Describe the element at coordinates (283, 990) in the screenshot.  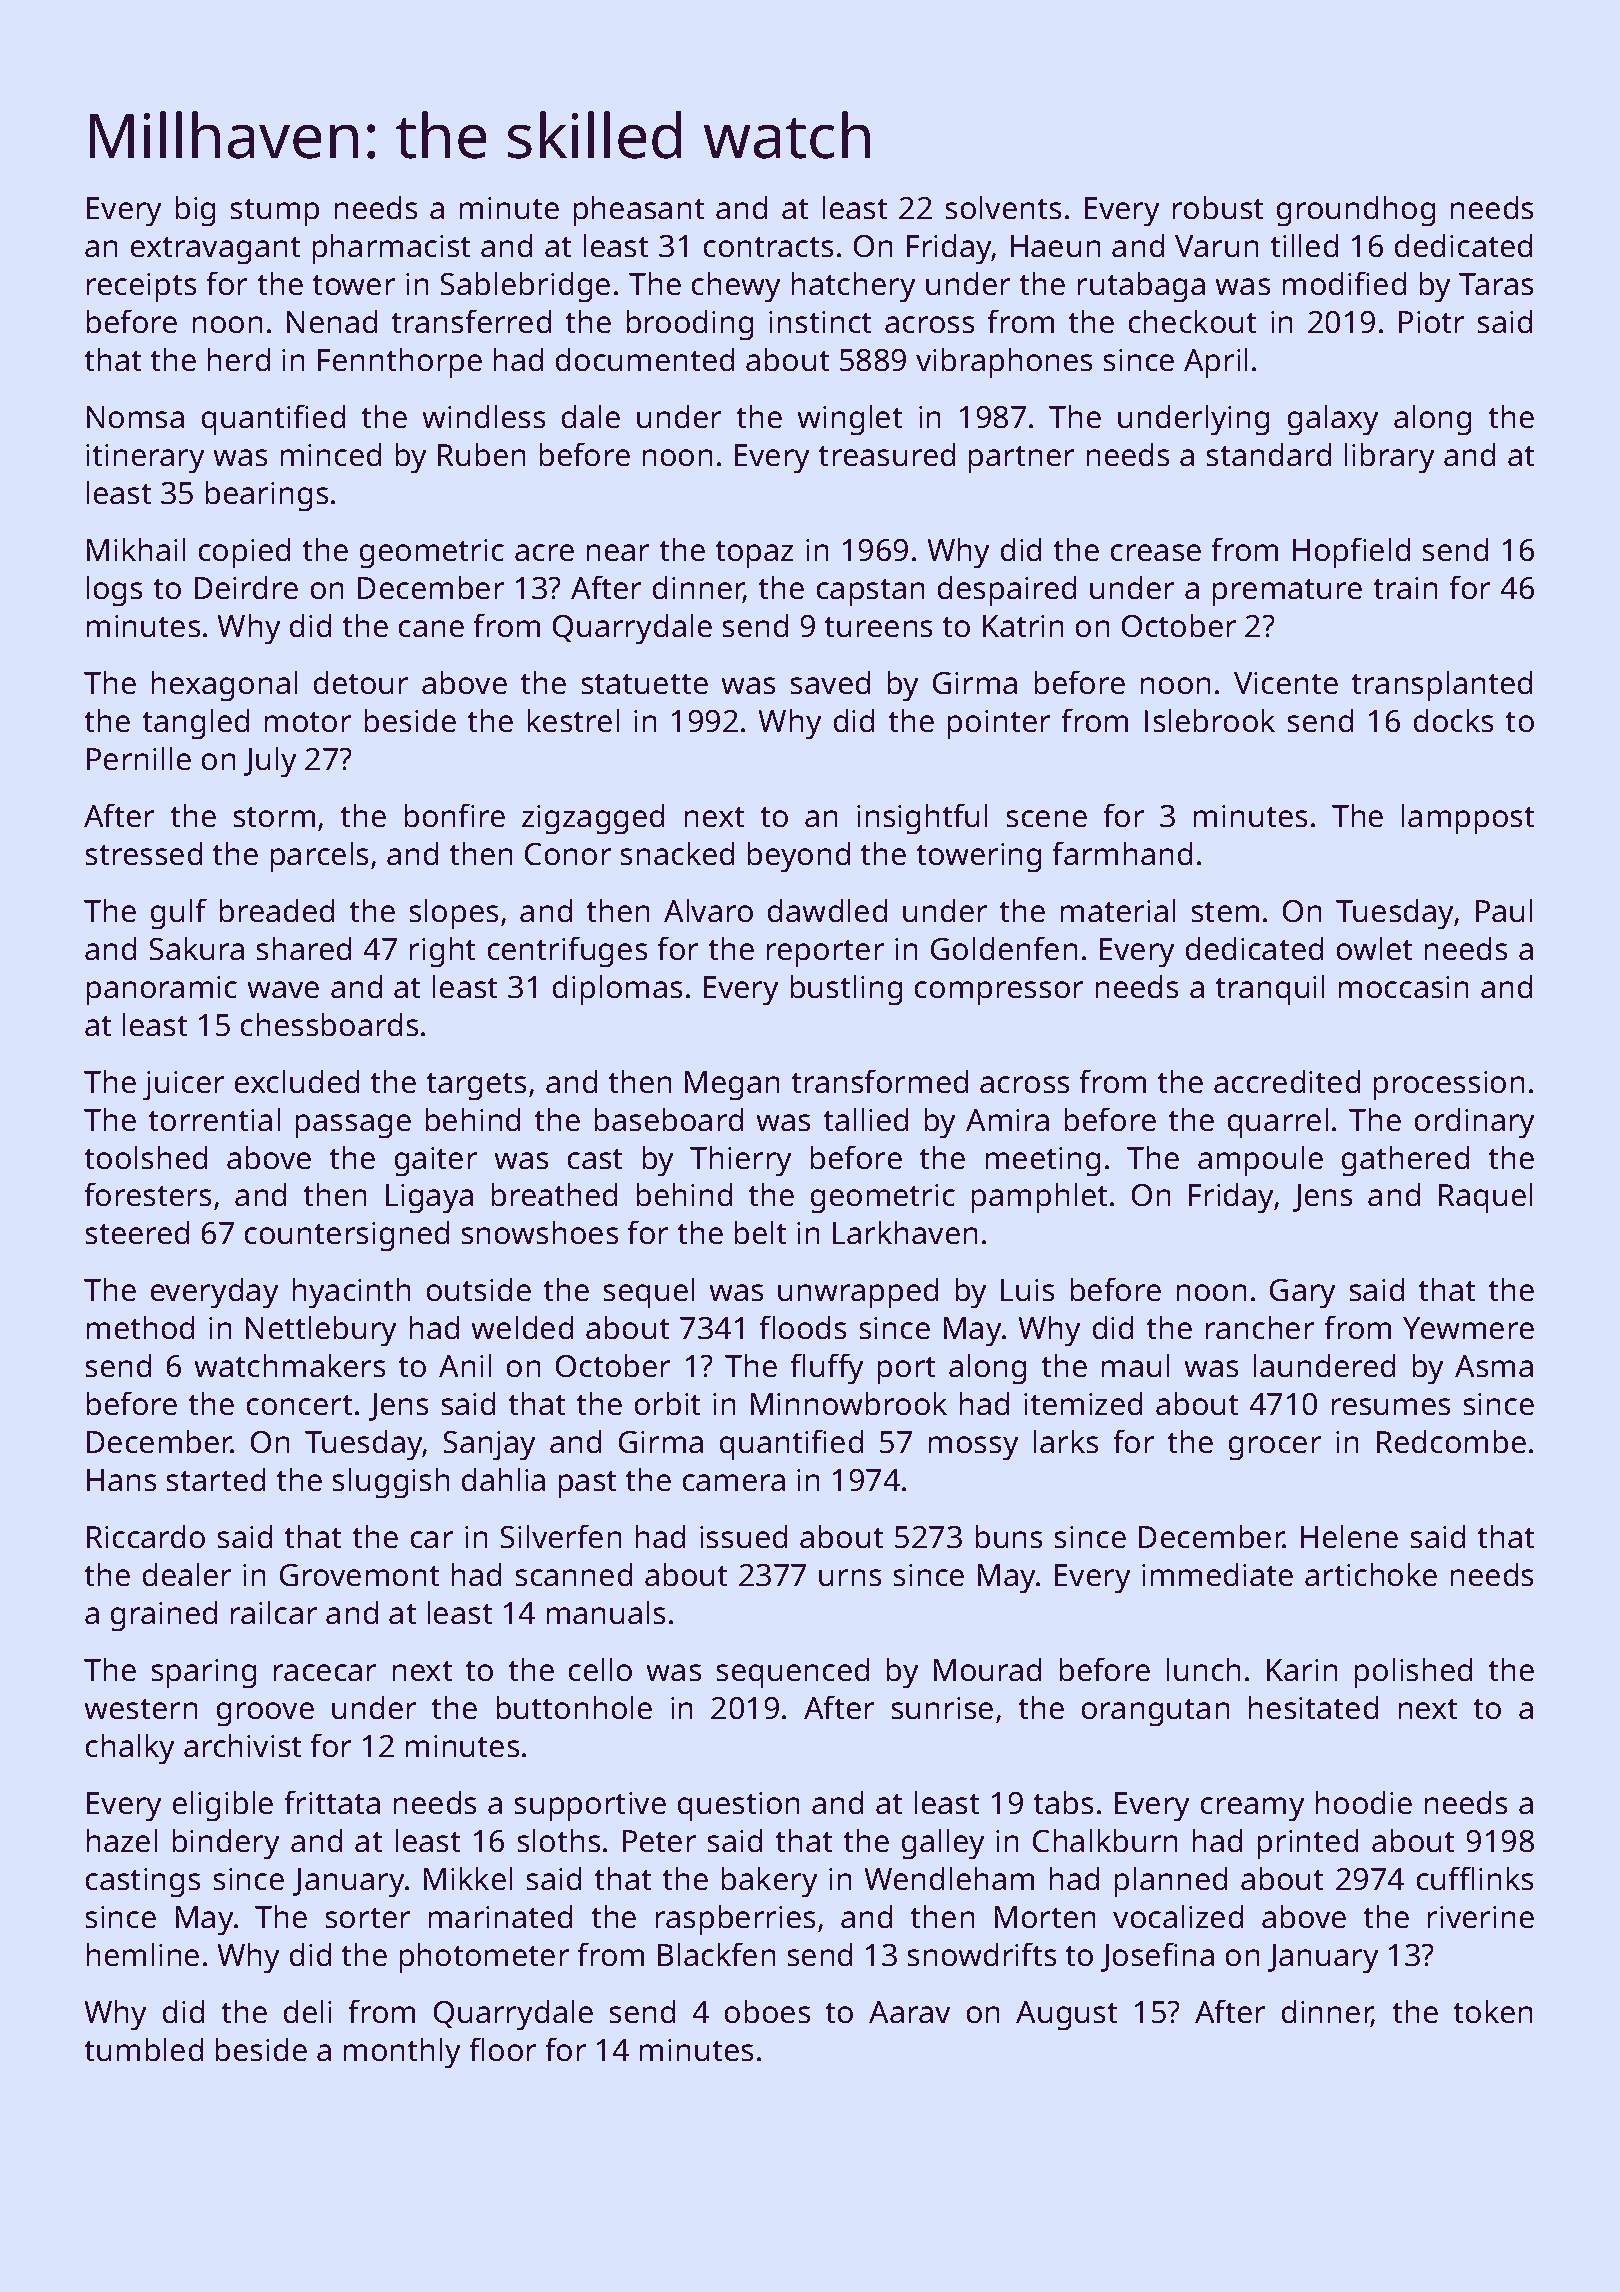
I see `wave` at that location.
